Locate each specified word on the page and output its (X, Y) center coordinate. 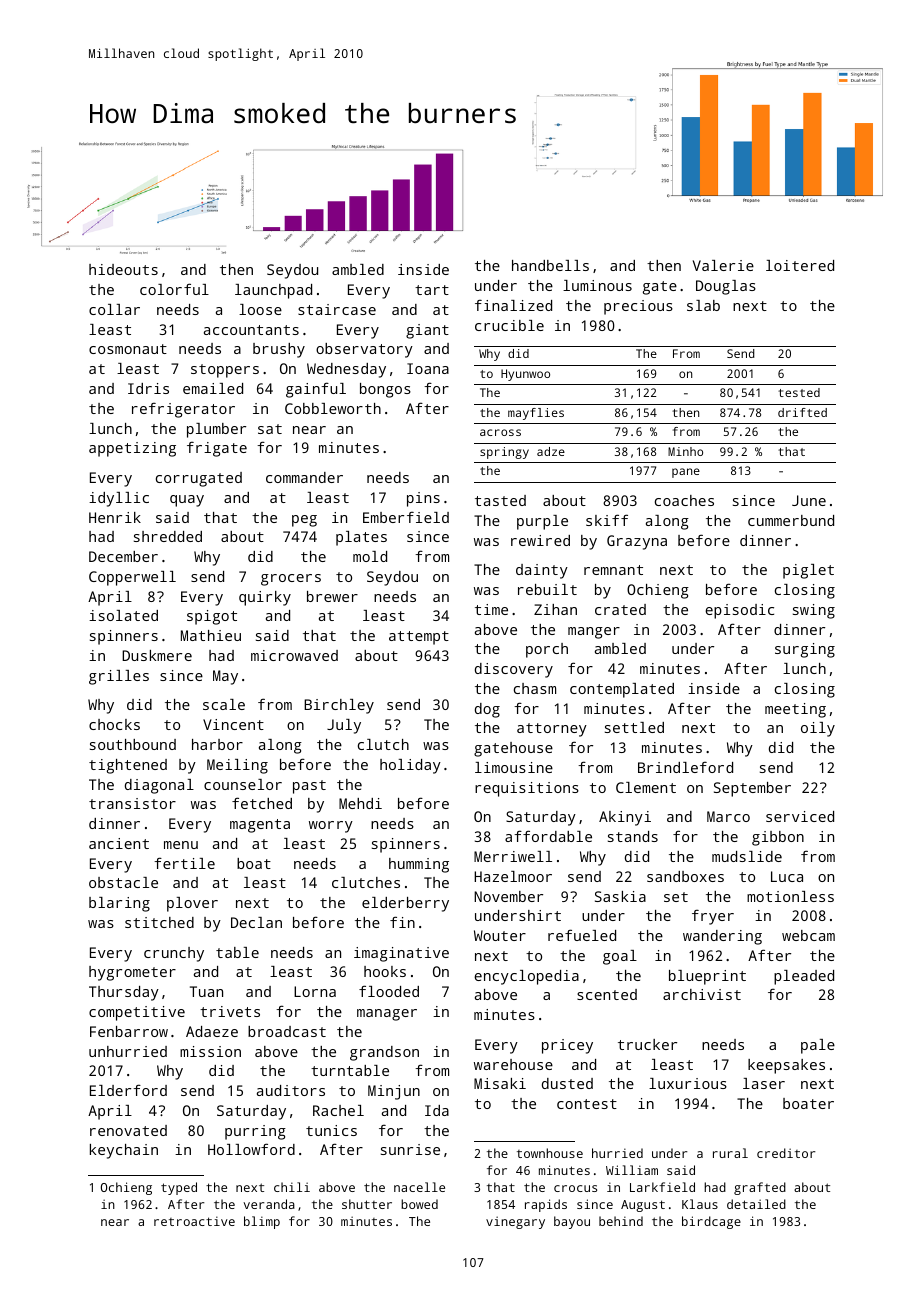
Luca (787, 876)
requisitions (527, 789)
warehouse (513, 1064)
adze (551, 451)
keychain (124, 1151)
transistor (132, 803)
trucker (647, 1044)
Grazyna (637, 542)
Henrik (115, 517)
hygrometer (132, 973)
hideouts (123, 269)
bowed (419, 1204)
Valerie (723, 265)
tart (432, 290)
